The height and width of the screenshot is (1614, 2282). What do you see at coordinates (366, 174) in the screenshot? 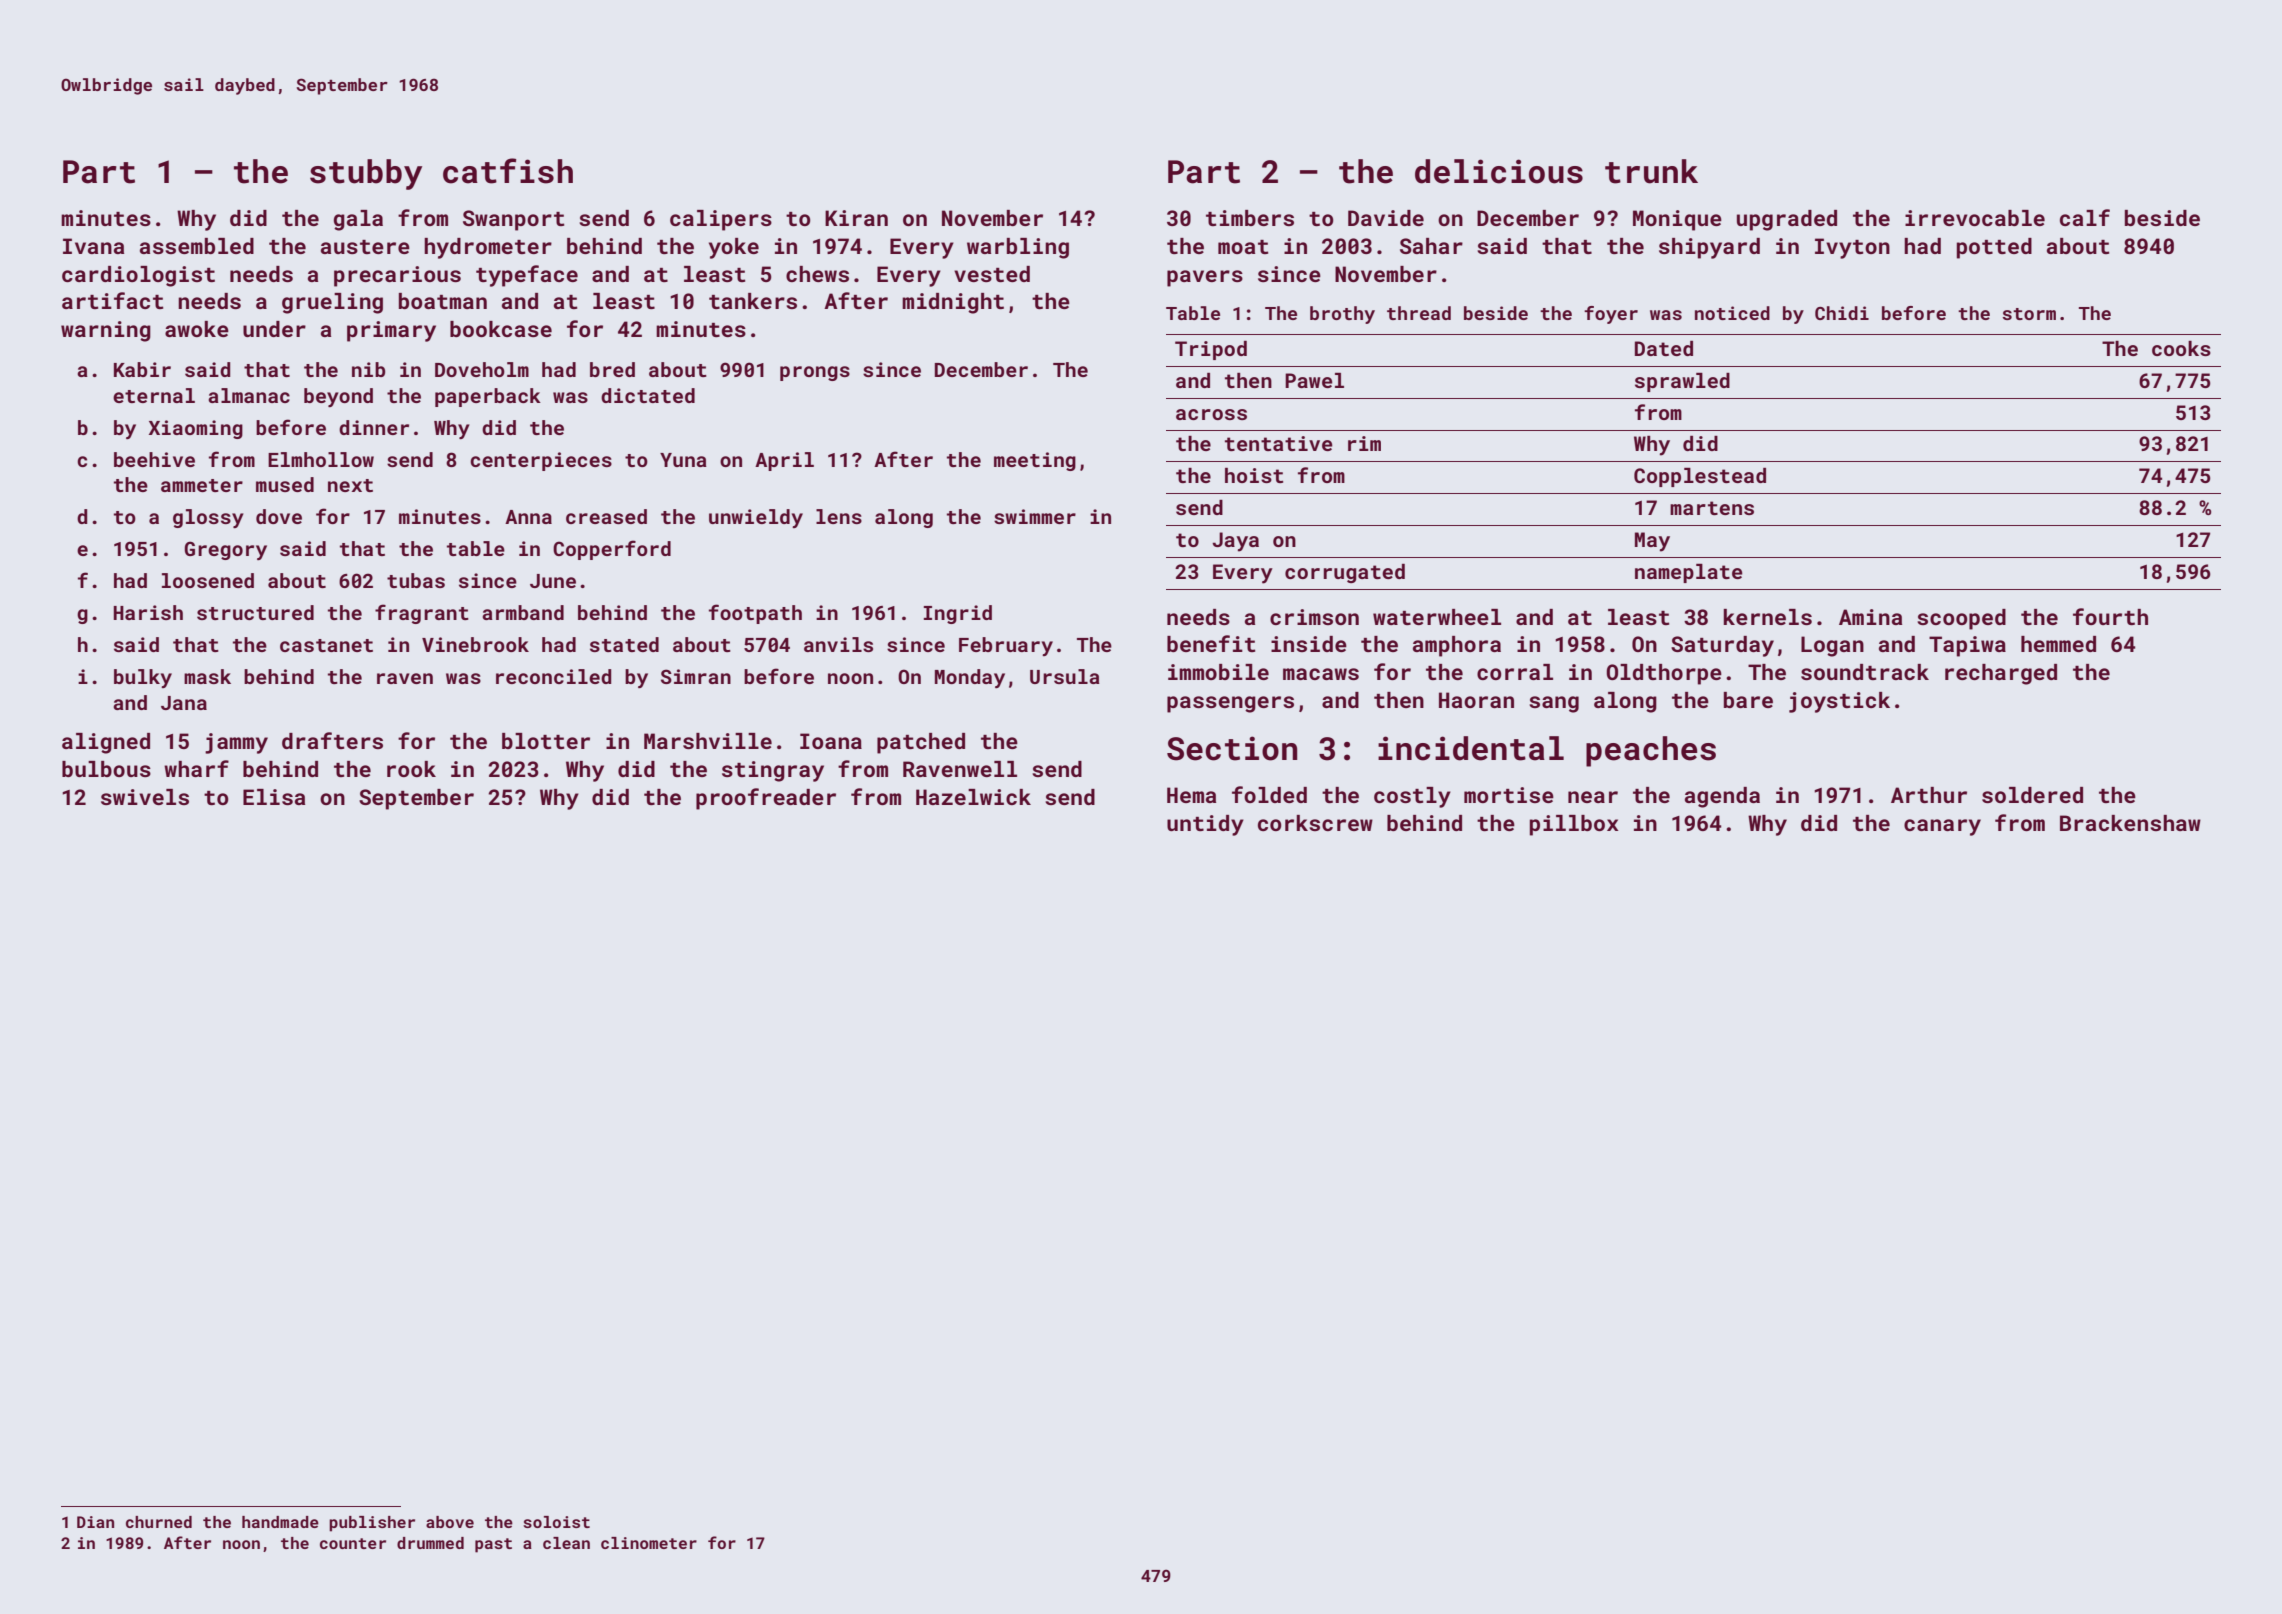
I see `stubby` at bounding box center [366, 174].
